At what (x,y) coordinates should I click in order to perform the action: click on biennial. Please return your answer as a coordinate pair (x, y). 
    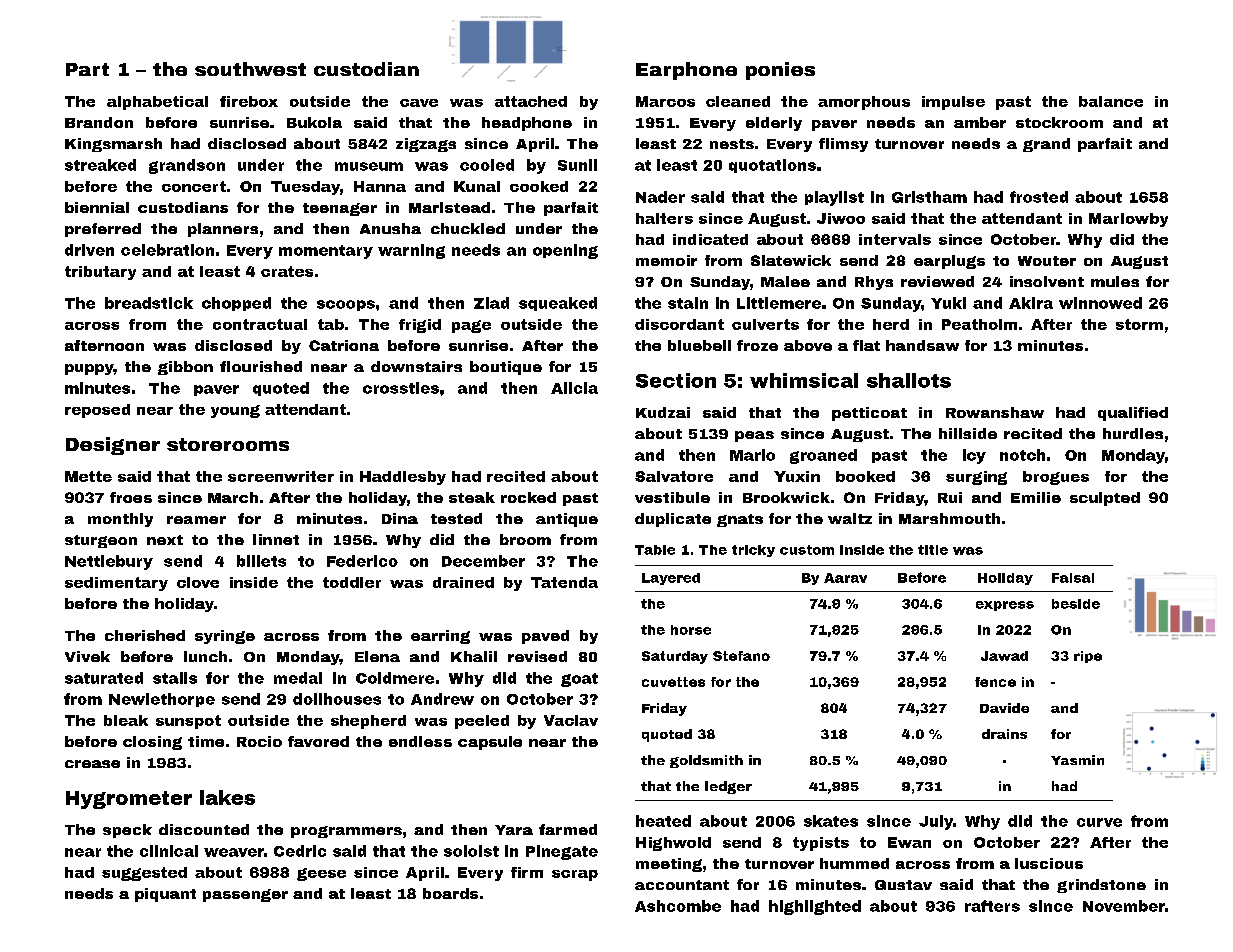
    Looking at the image, I should click on (97, 207).
